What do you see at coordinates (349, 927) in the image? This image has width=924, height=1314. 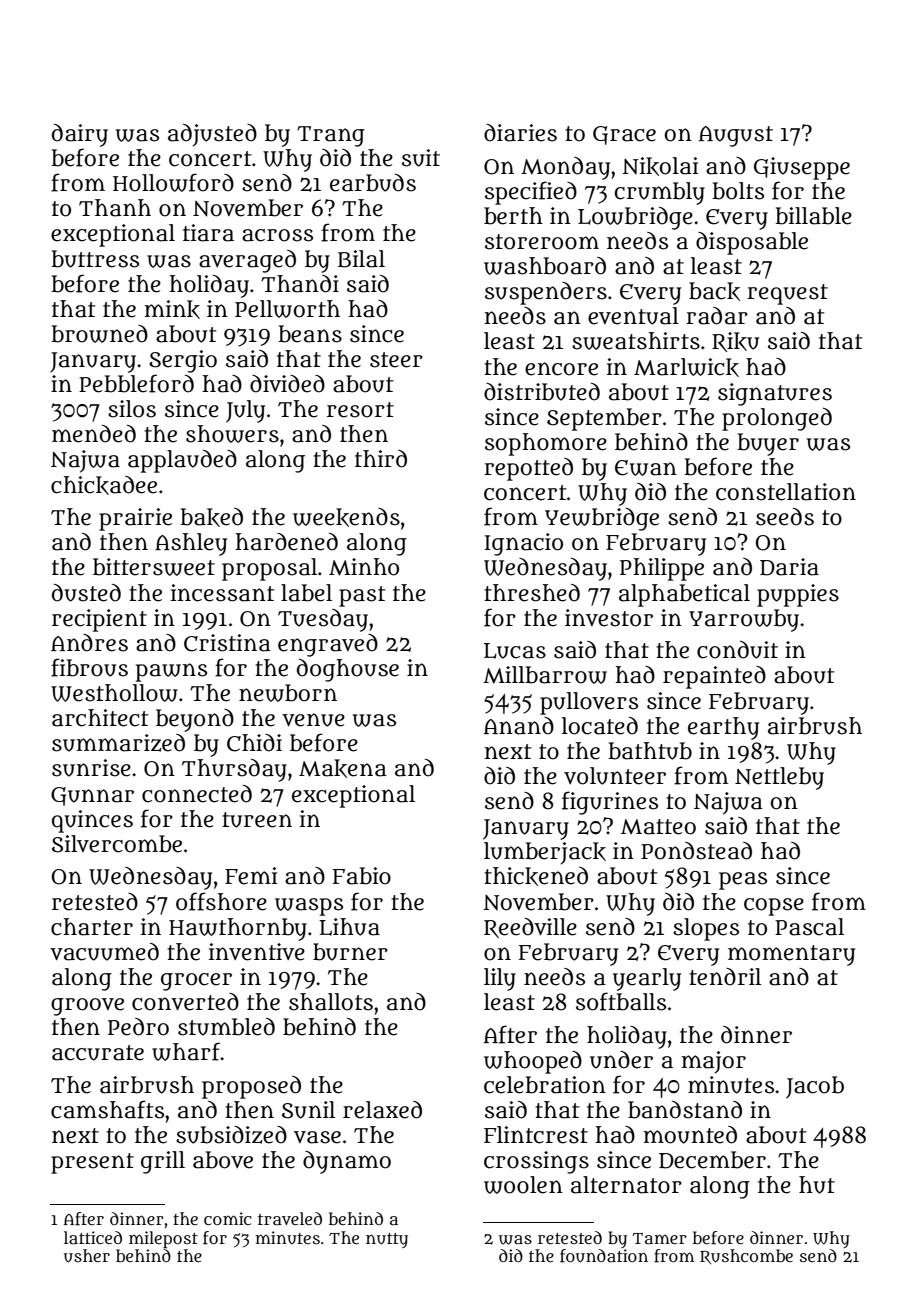 I see `Lihua` at bounding box center [349, 927].
